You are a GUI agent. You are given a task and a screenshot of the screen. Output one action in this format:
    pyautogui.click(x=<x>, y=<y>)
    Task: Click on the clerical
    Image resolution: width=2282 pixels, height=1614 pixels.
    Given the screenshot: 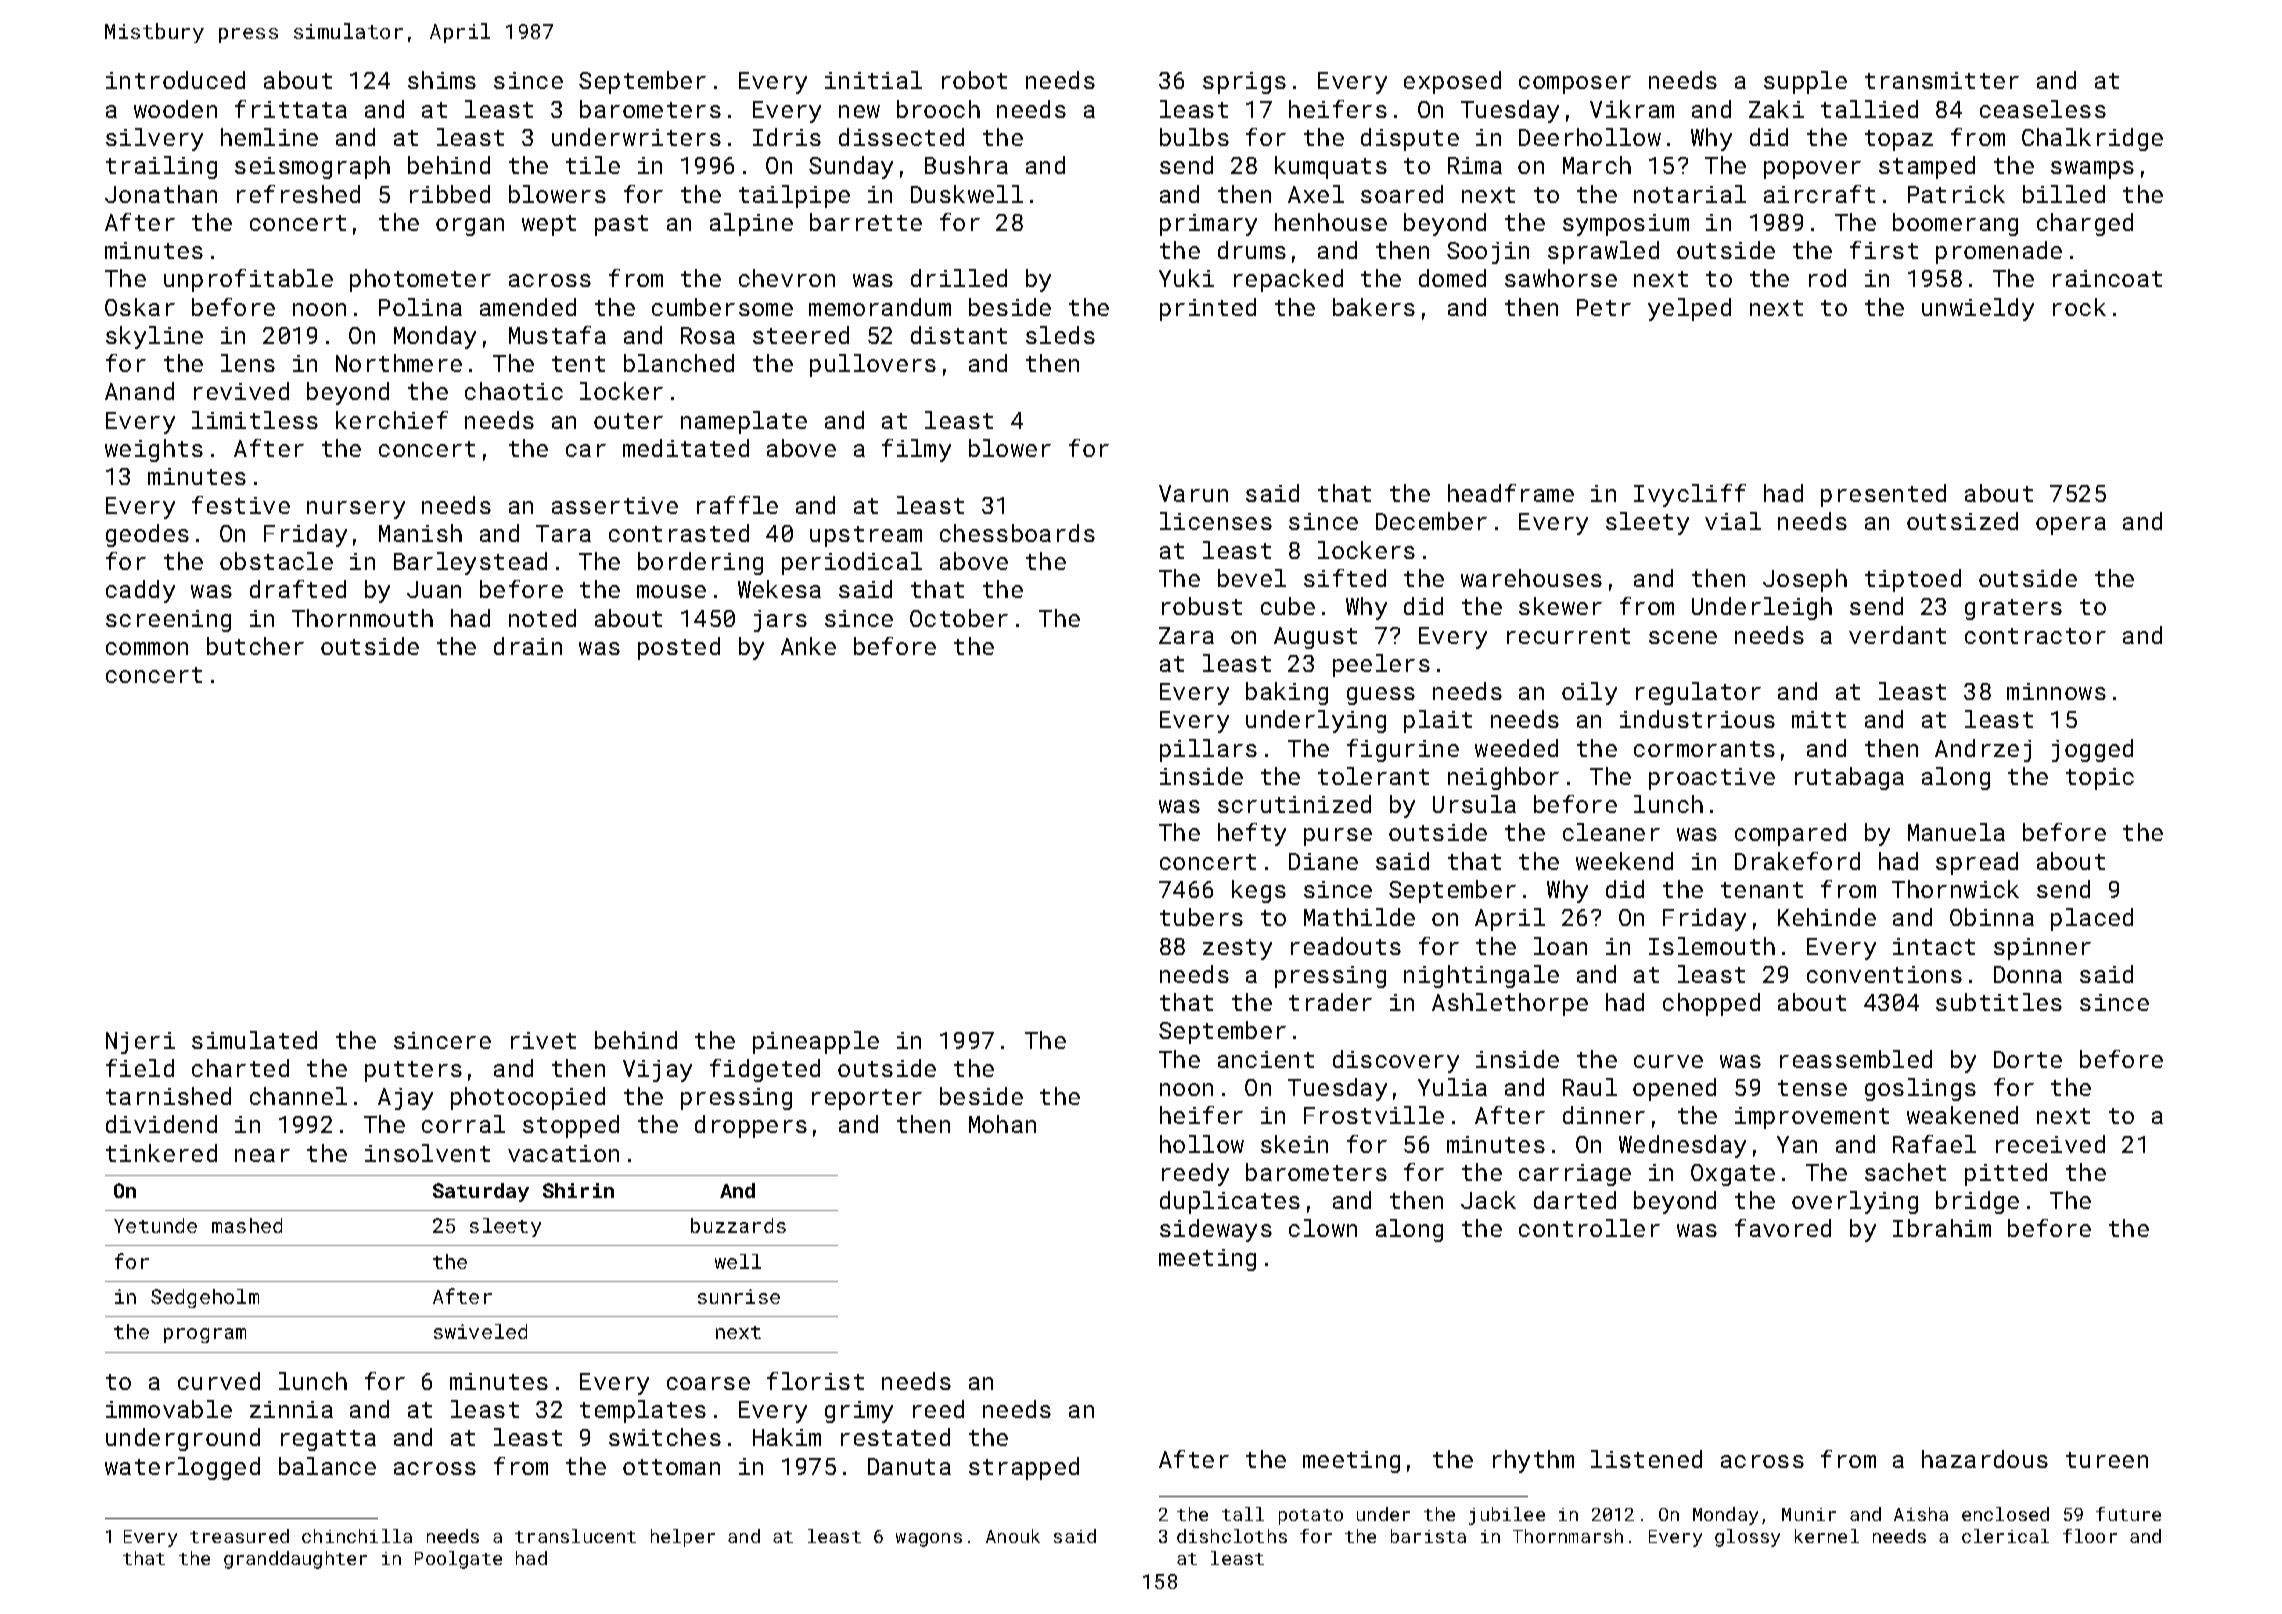 What is the action you would take?
    pyautogui.click(x=2005, y=1536)
